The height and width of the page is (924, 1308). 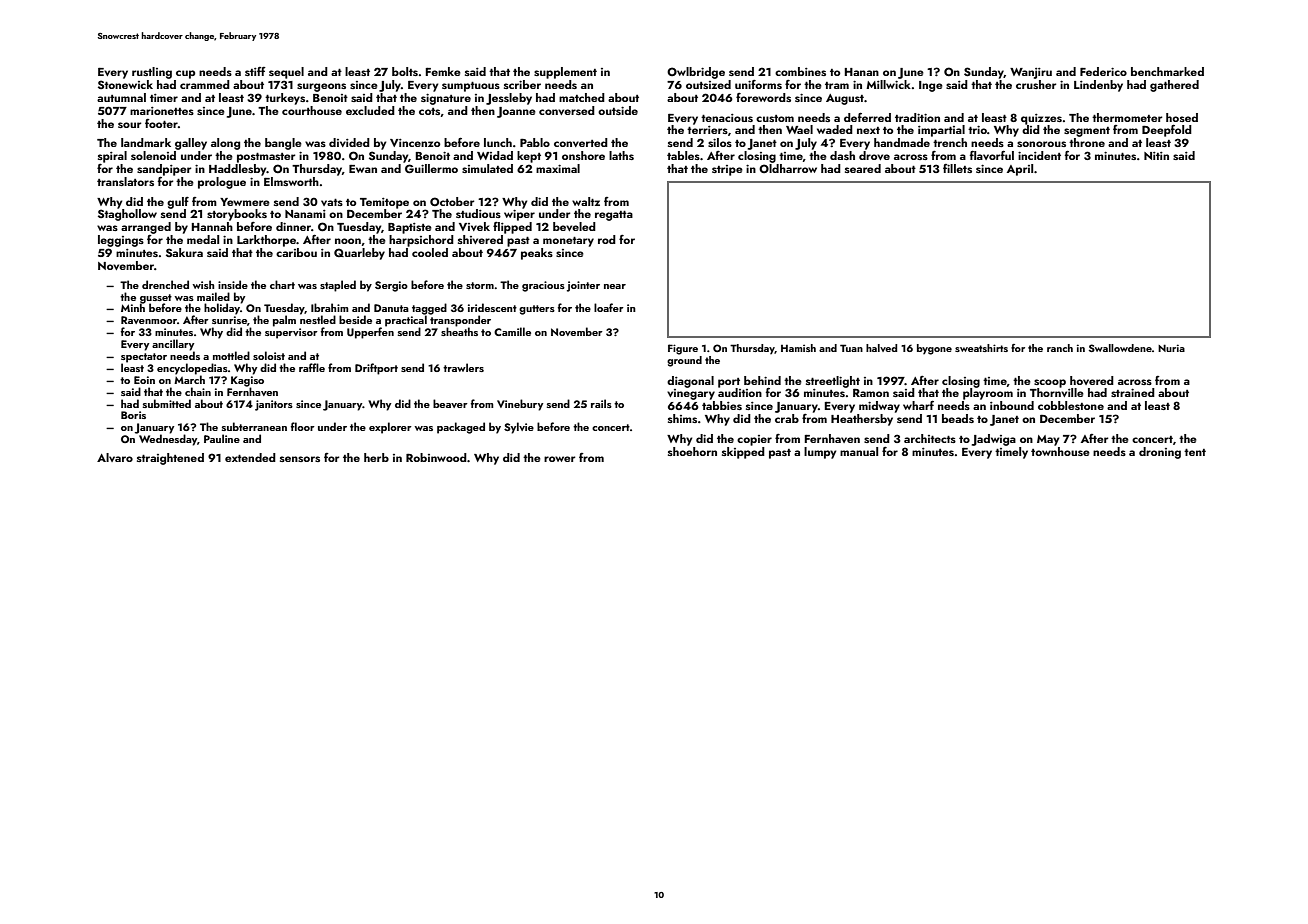 What do you see at coordinates (941, 131) in the page?
I see `impartial` at bounding box center [941, 131].
